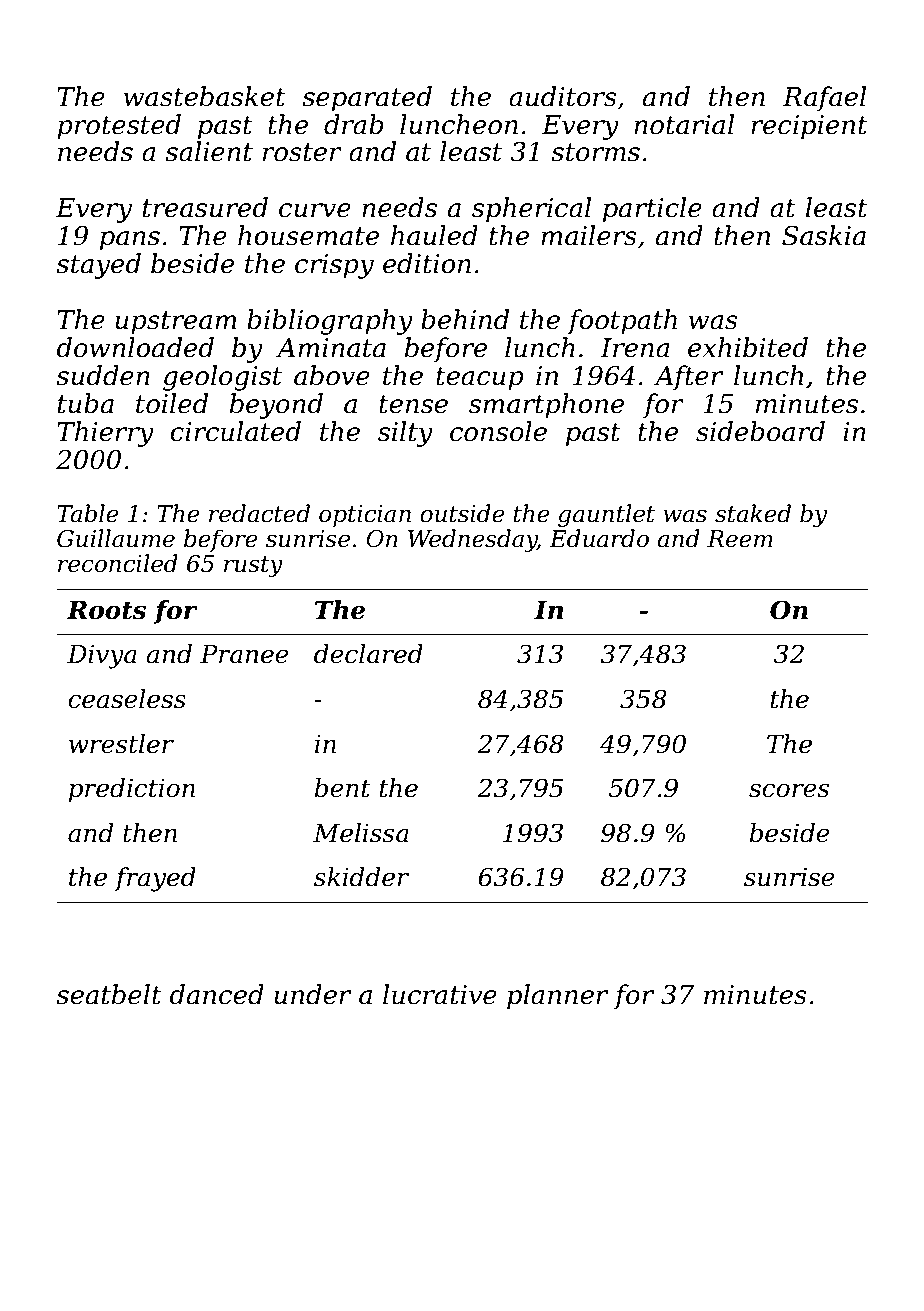  Describe the element at coordinates (809, 127) in the screenshot. I see `recipient` at that location.
